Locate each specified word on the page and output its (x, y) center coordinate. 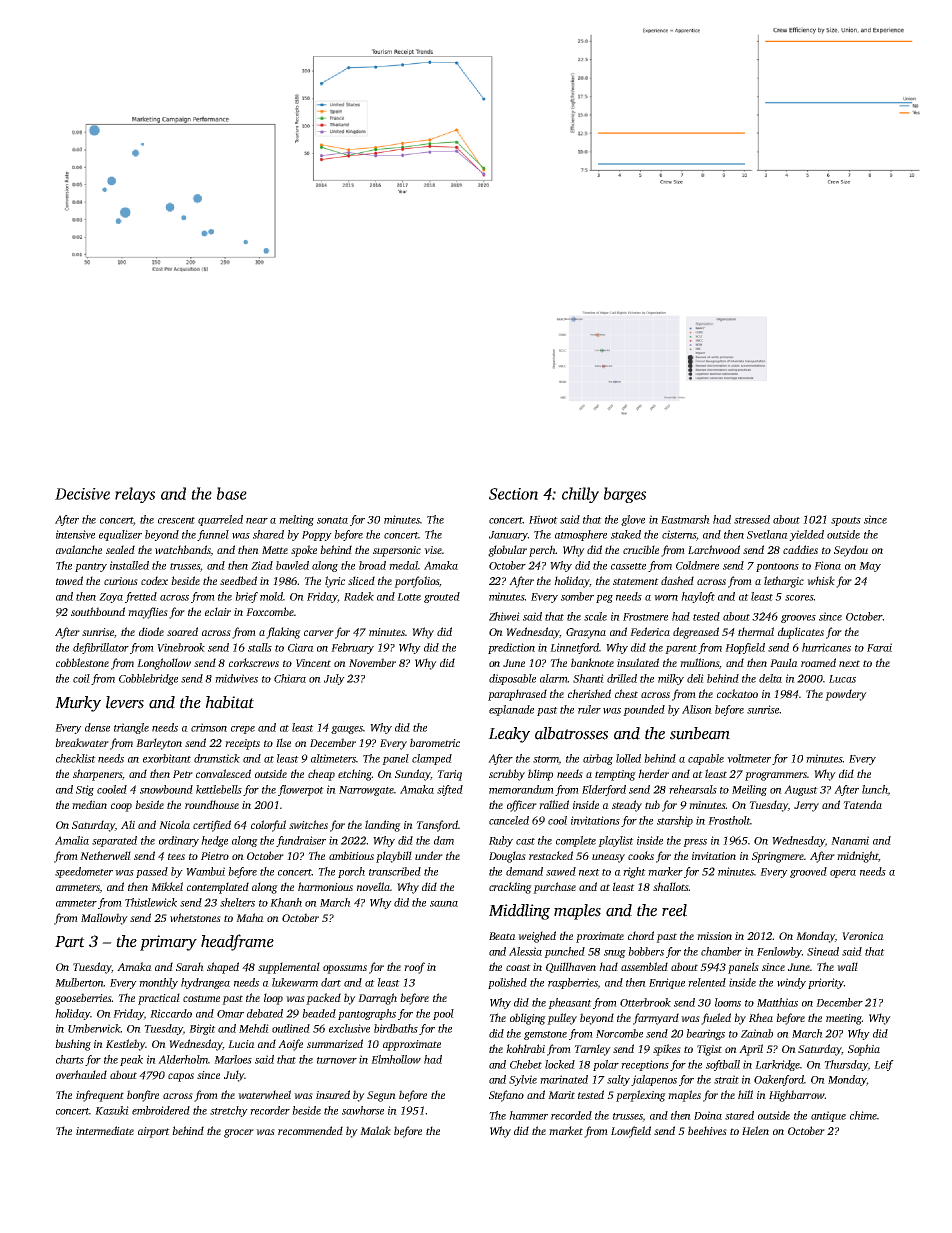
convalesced (223, 773)
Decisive (82, 494)
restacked (551, 855)
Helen (755, 1130)
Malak (375, 1130)
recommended (310, 1130)
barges (625, 495)
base (232, 493)
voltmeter (749, 758)
